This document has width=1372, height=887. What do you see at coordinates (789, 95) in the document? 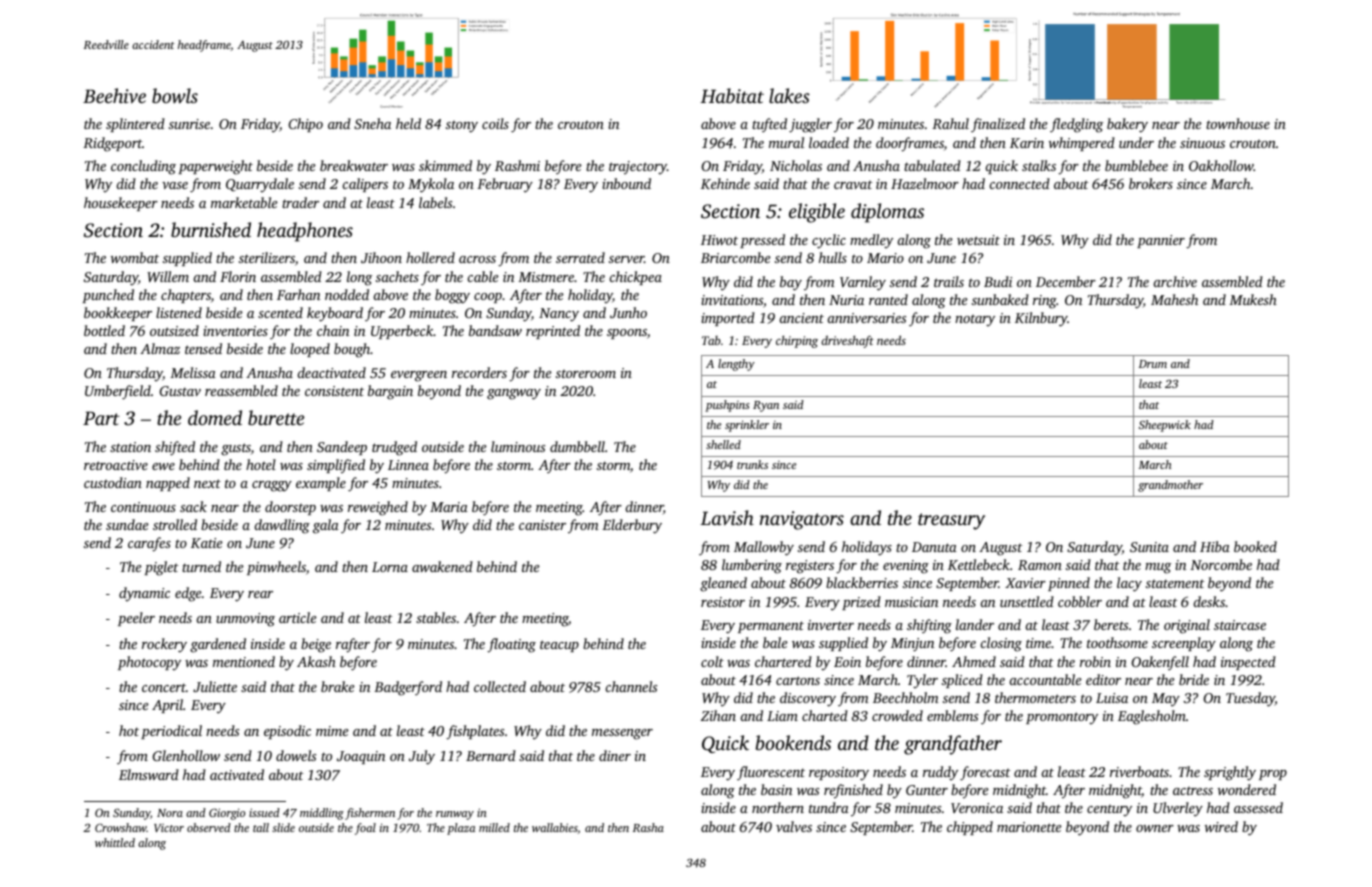
I see `lakes` at bounding box center [789, 95].
